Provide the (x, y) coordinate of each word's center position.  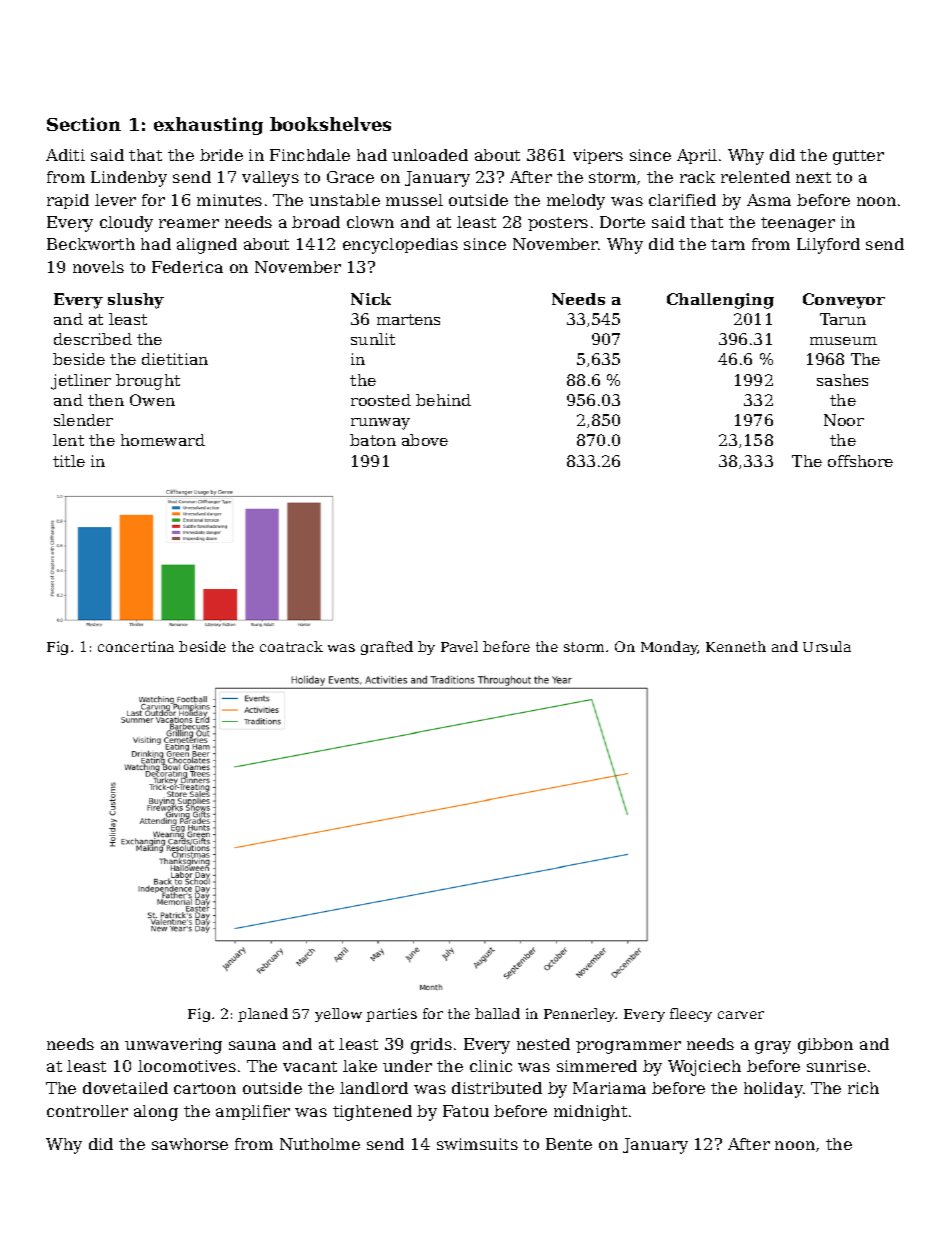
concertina (136, 646)
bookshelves (330, 124)
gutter (858, 157)
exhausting (208, 126)
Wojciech (704, 1068)
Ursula (827, 646)
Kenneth (736, 646)
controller (87, 1111)
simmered (597, 1066)
